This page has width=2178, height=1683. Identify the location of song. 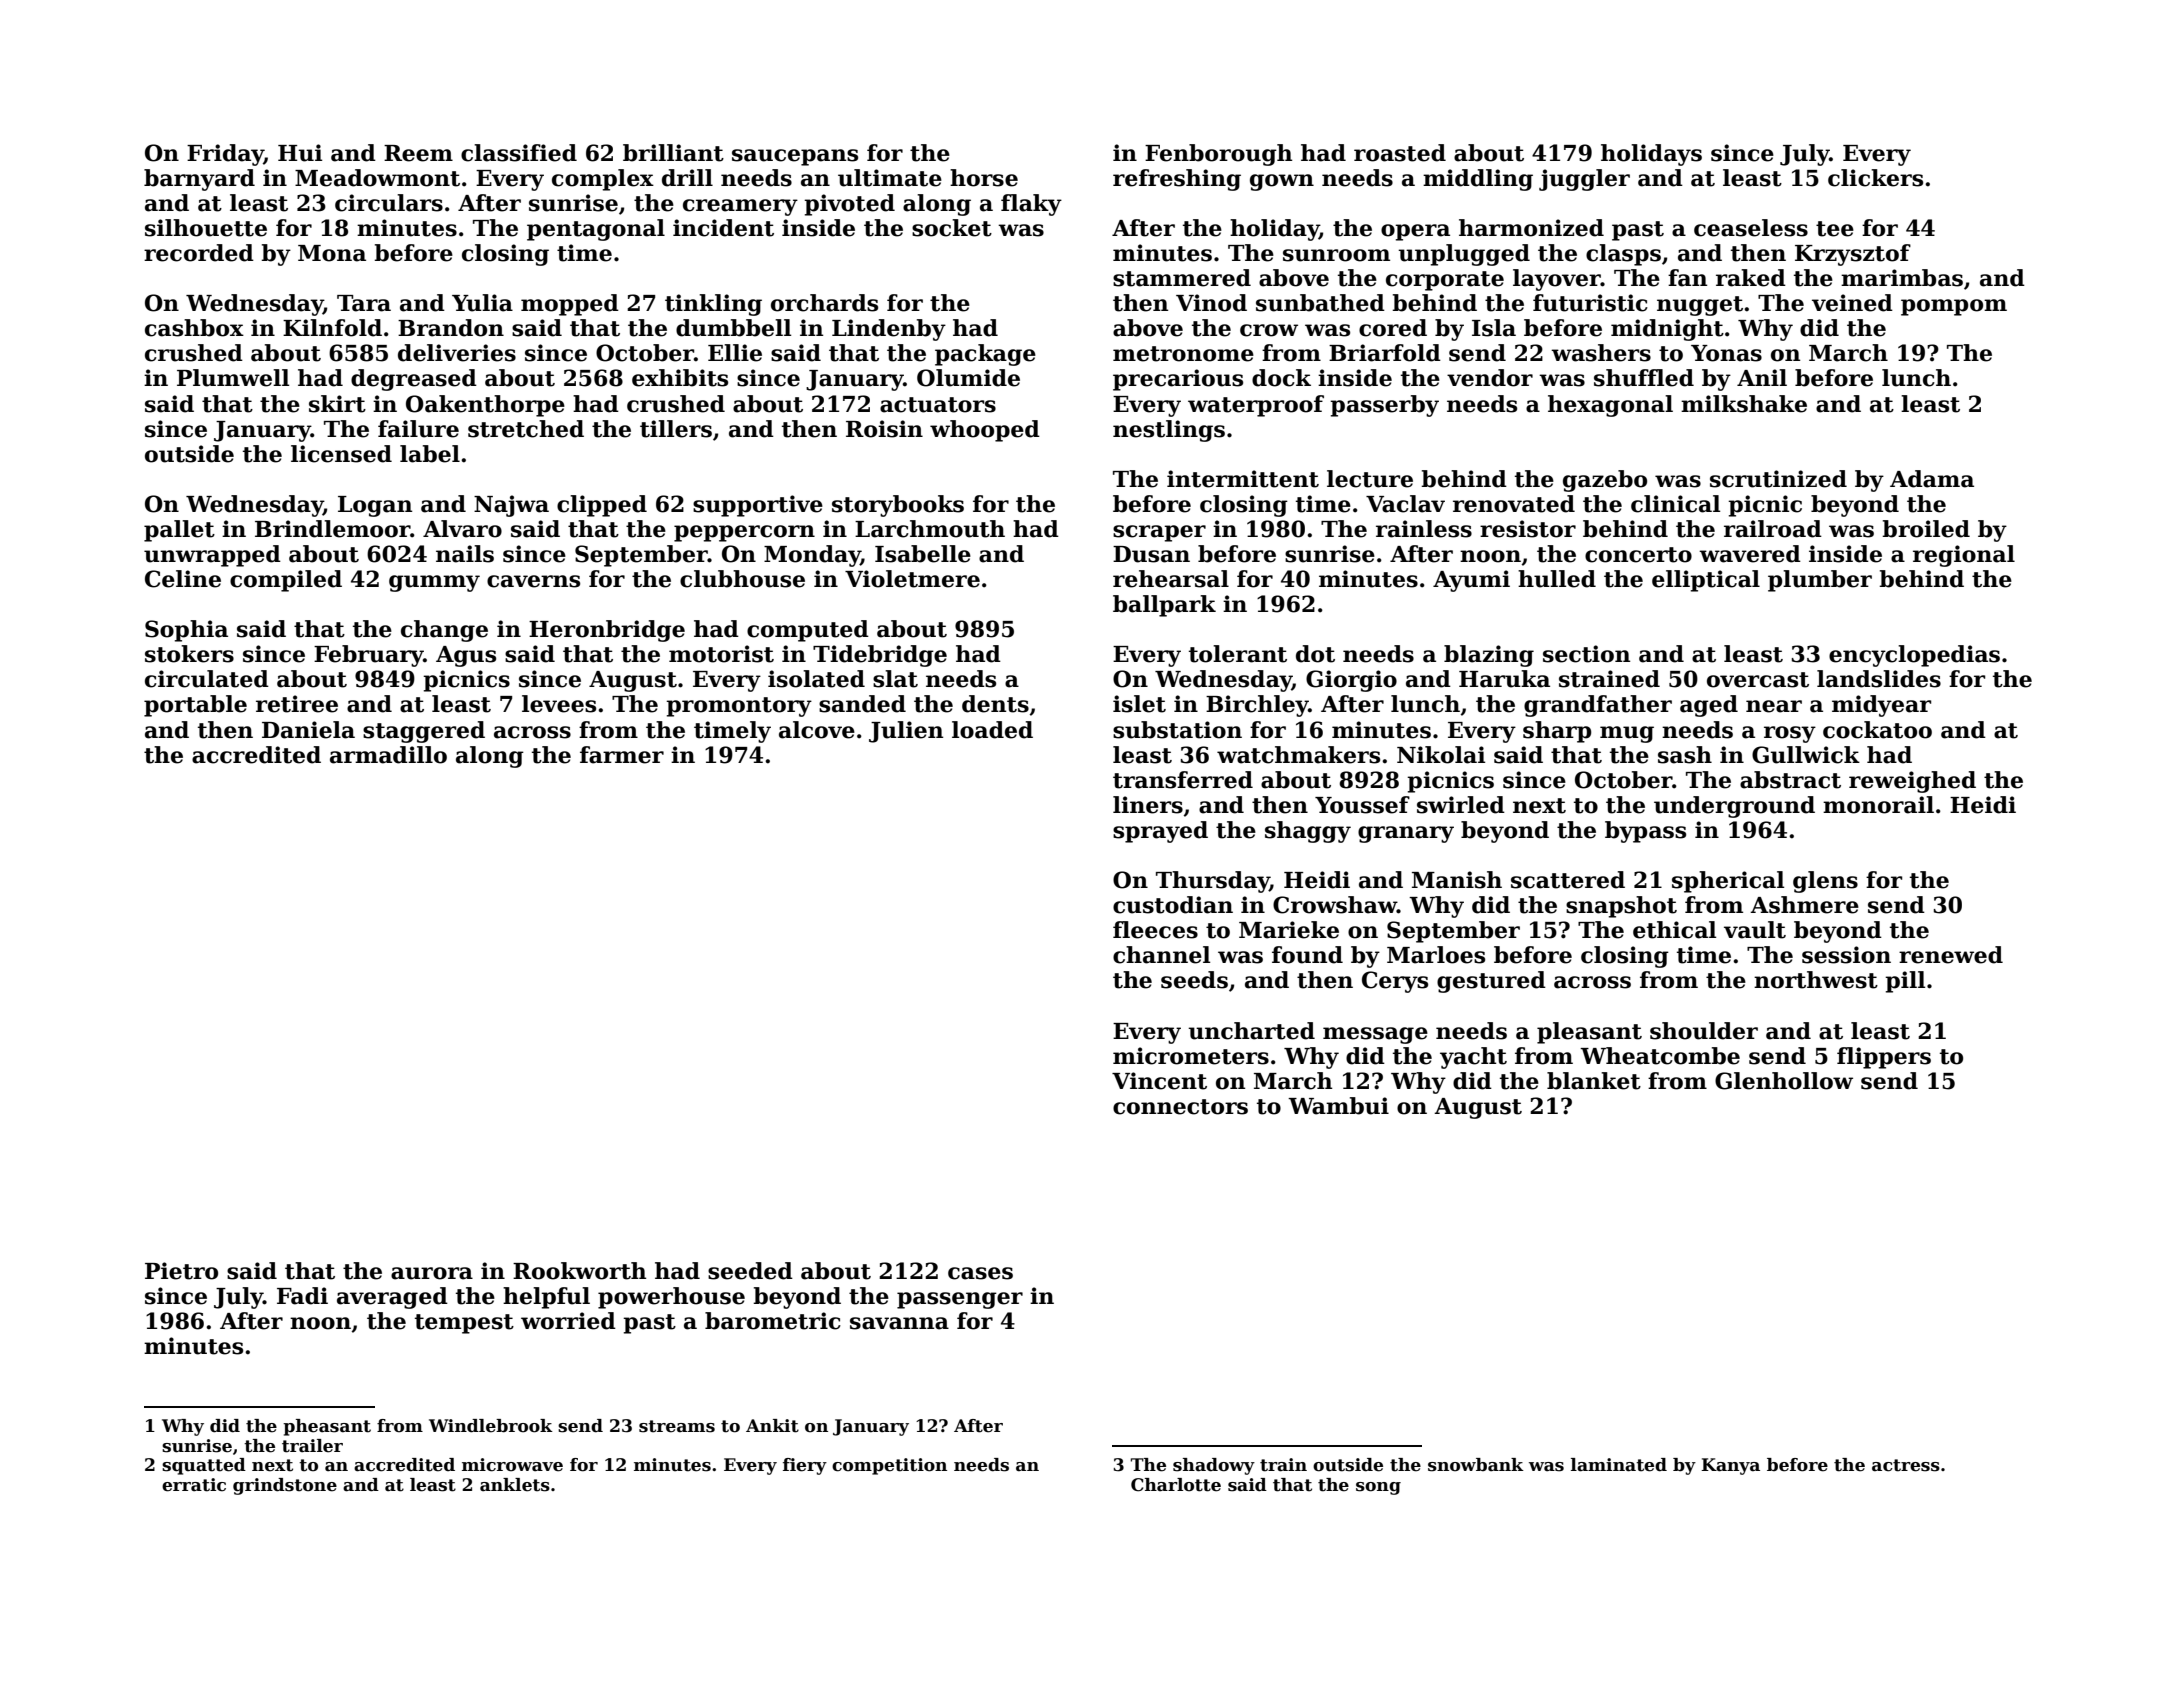
(1378, 1488).
